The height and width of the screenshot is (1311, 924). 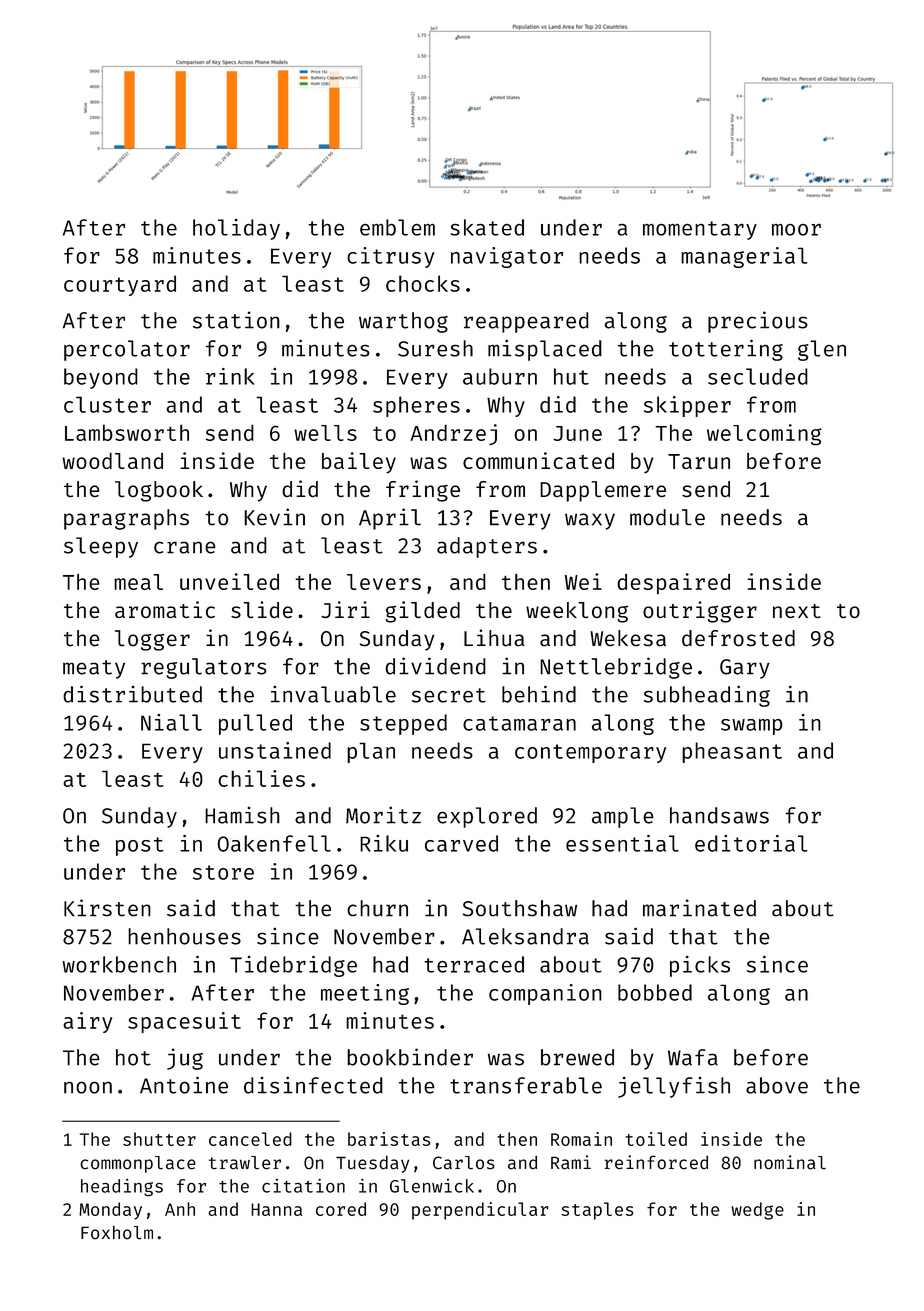 What do you see at coordinates (797, 611) in the screenshot?
I see `next` at bounding box center [797, 611].
